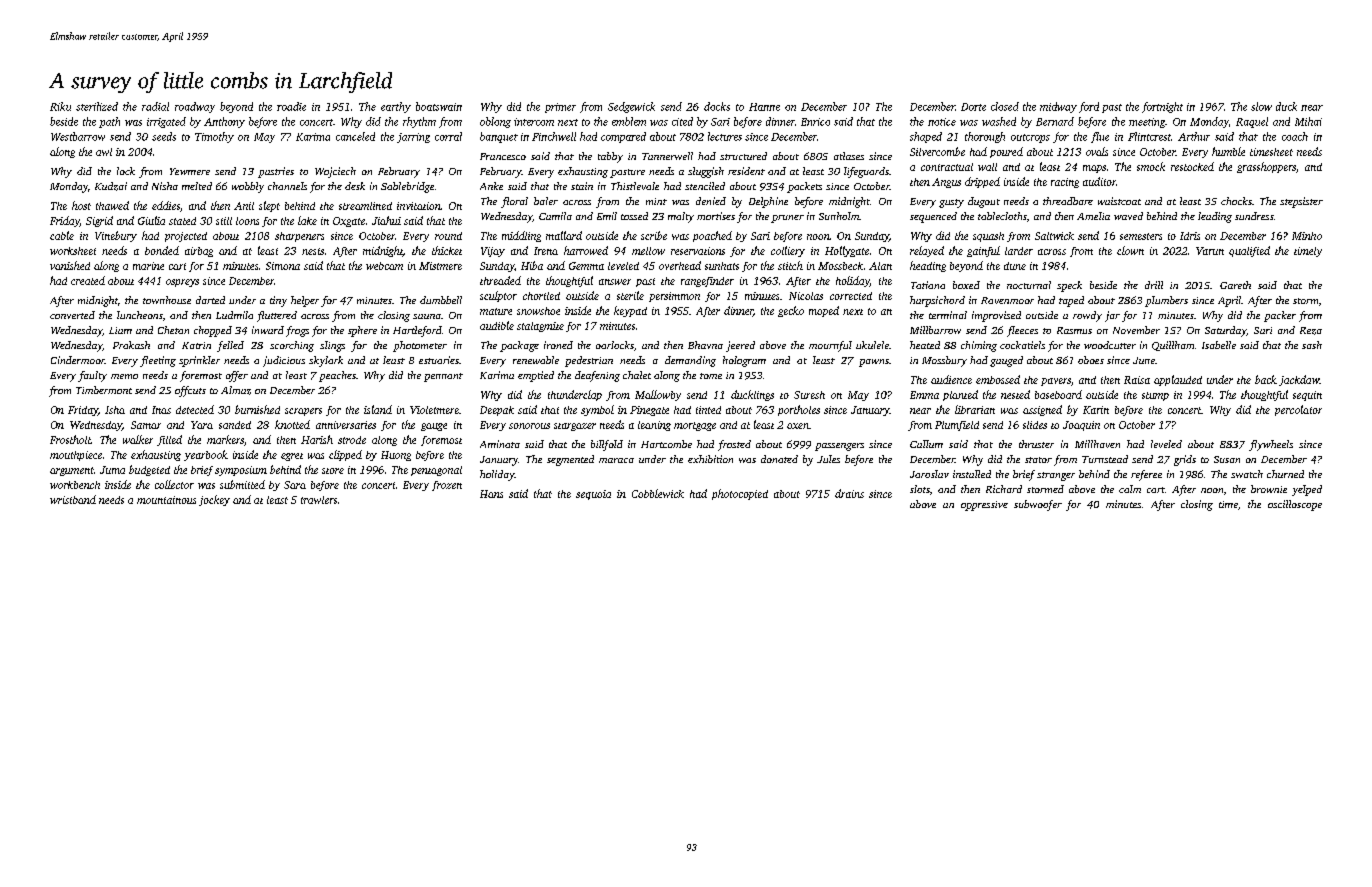 The width and height of the page is (1372, 887). Describe the element at coordinates (1038, 505) in the page. I see `subwoofer` at that location.
